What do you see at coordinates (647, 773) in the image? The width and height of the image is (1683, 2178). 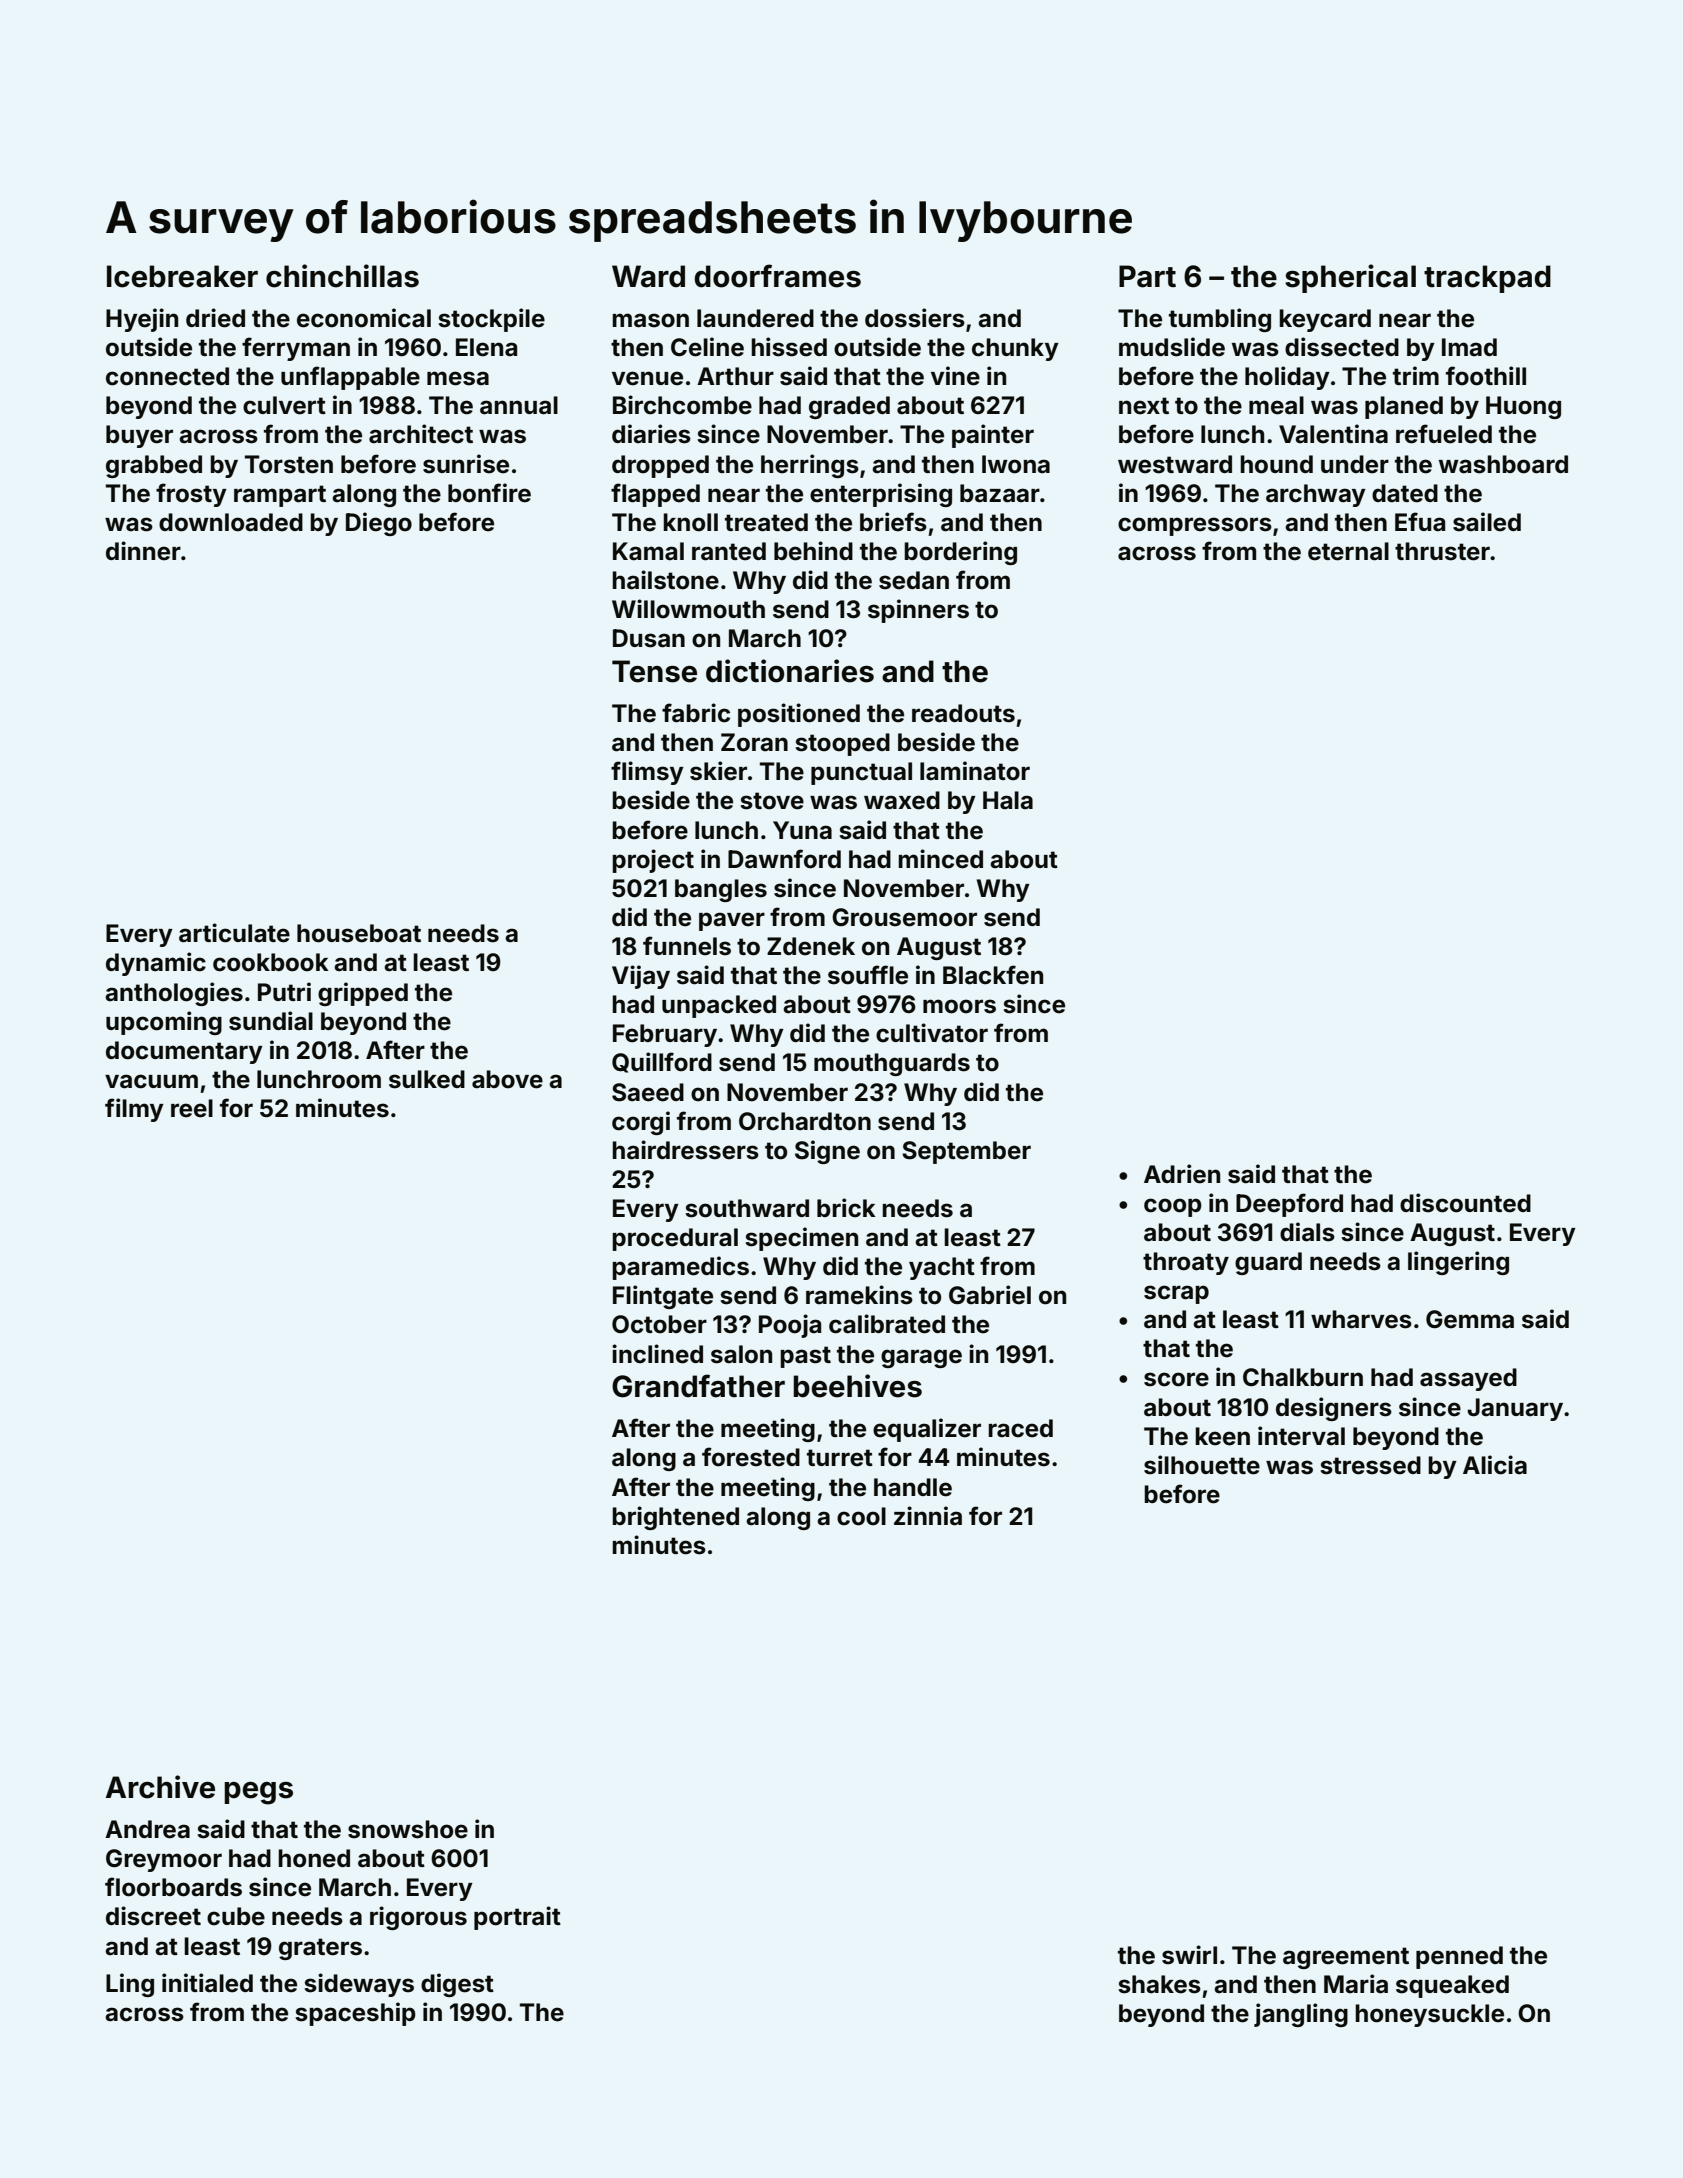 I see `flimsy` at bounding box center [647, 773].
